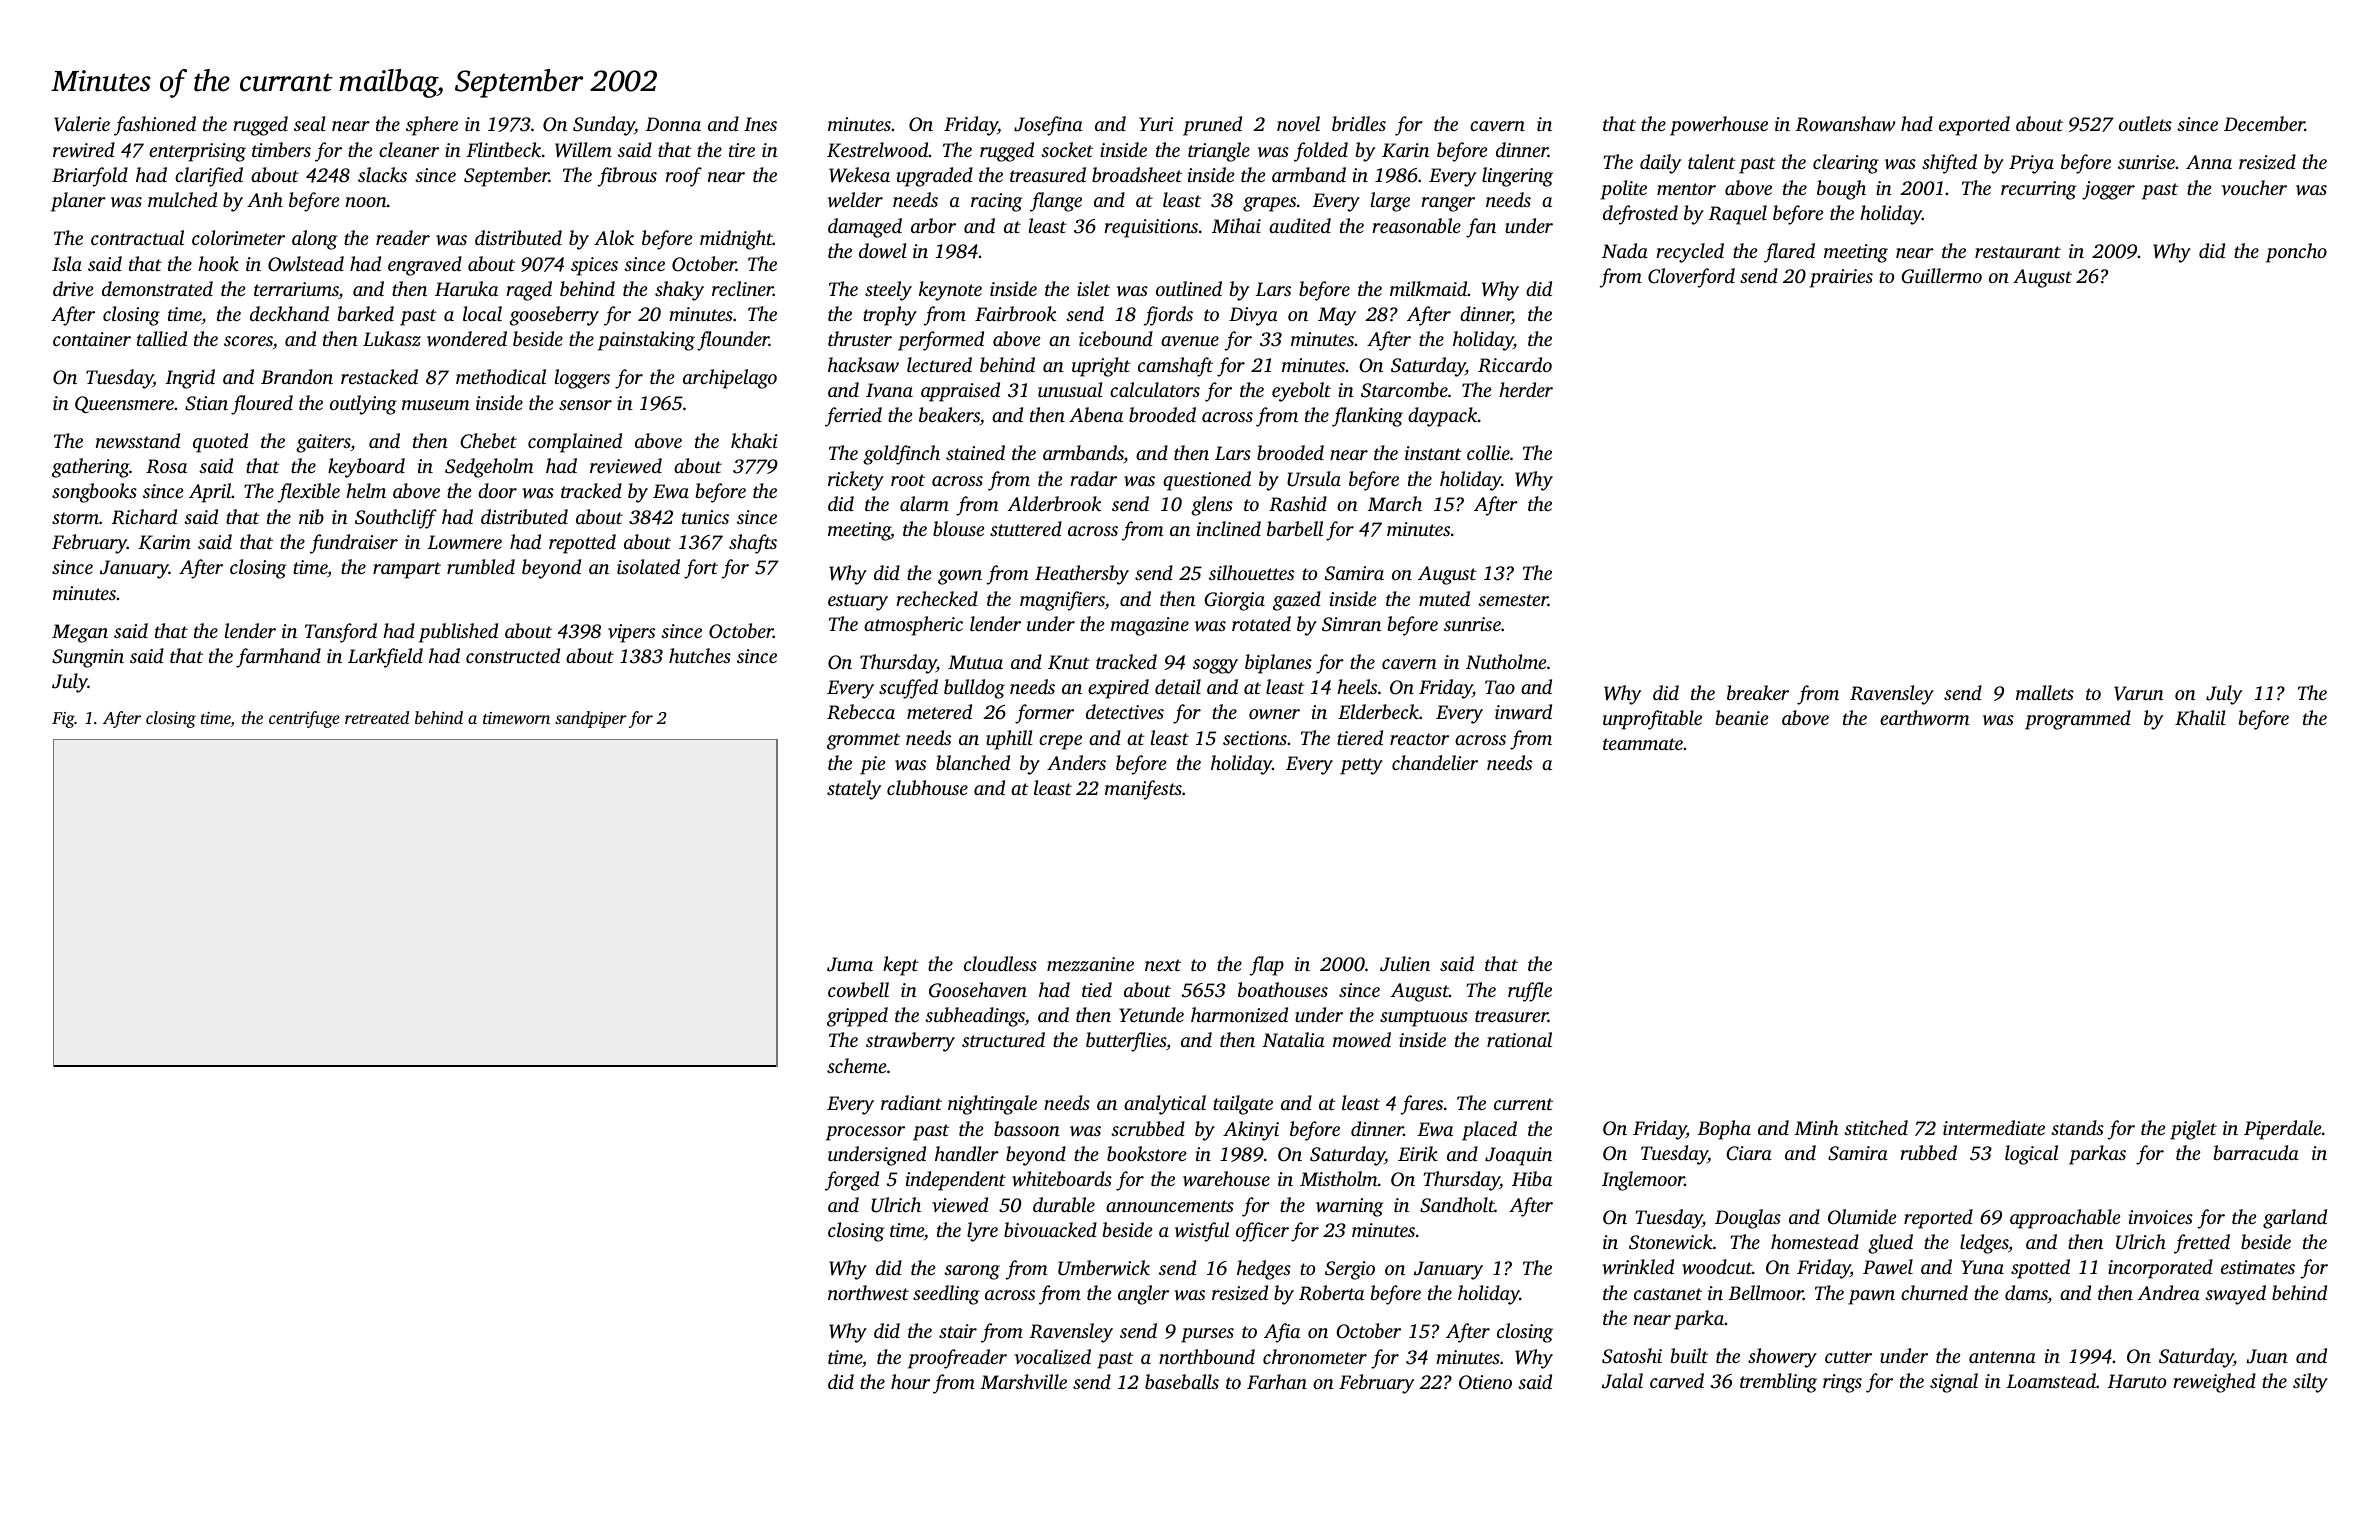 The width and height of the screenshot is (2380, 1540). Describe the element at coordinates (377, 717) in the screenshot. I see `retreated` at that location.
